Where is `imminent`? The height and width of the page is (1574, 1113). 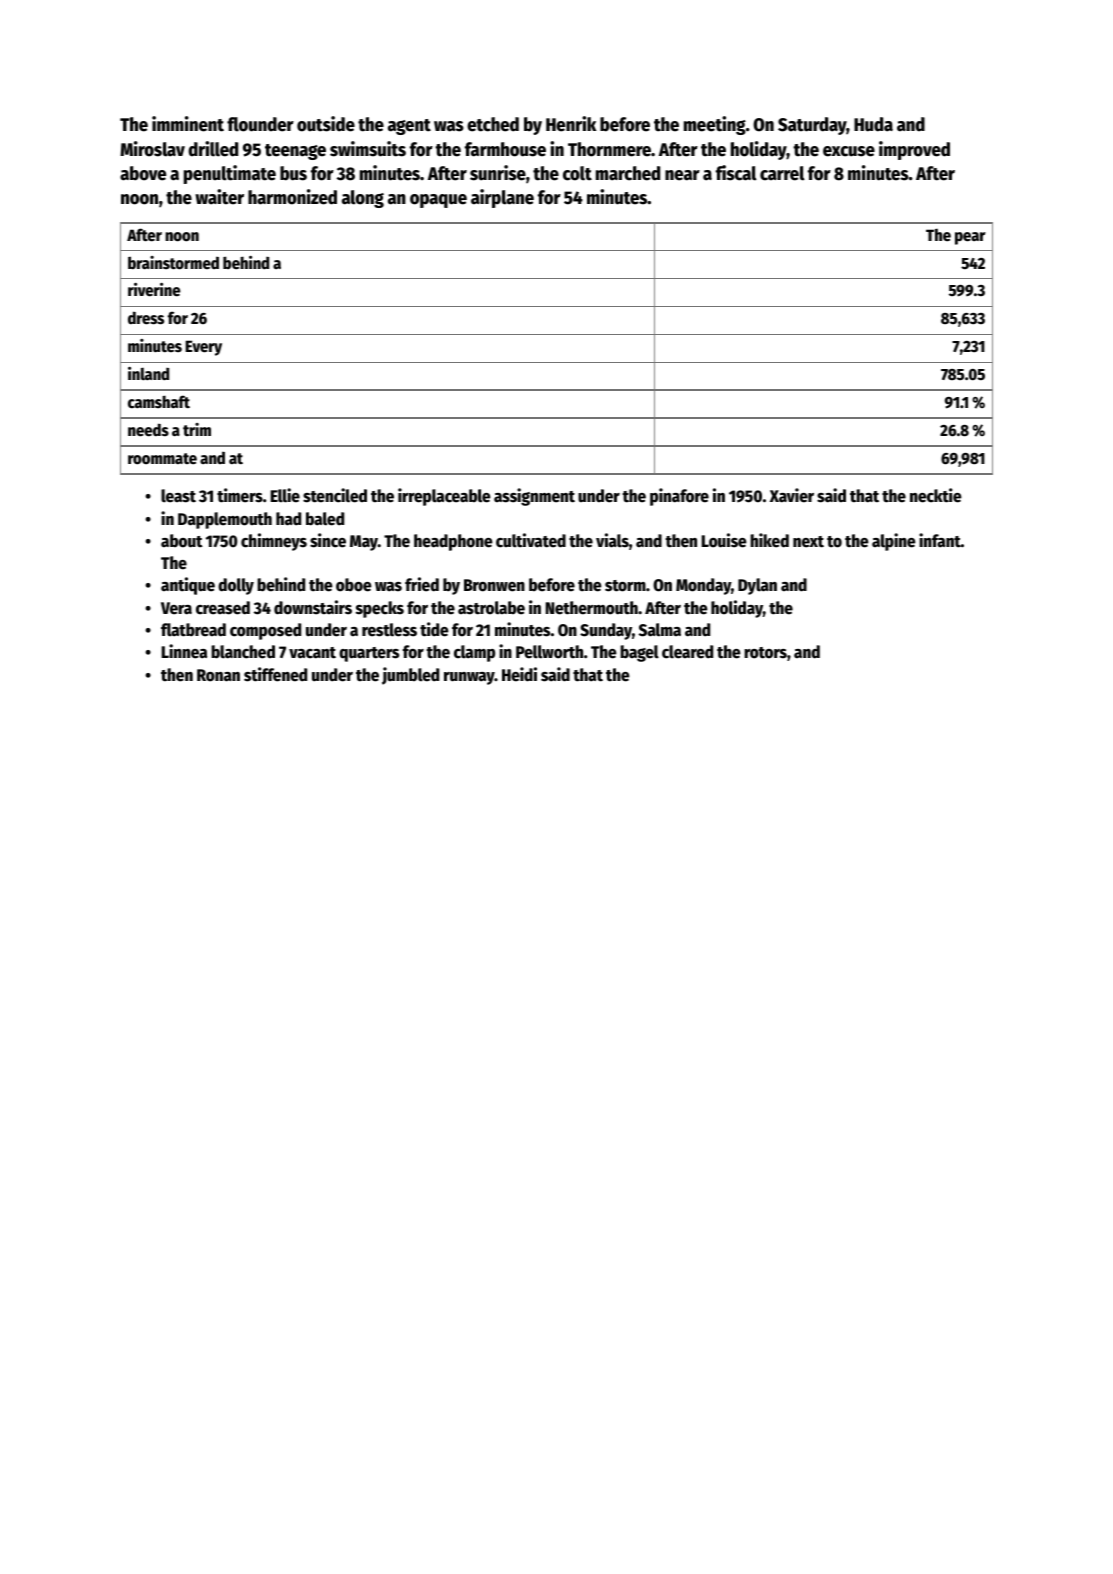
imminent is located at coordinates (188, 124).
